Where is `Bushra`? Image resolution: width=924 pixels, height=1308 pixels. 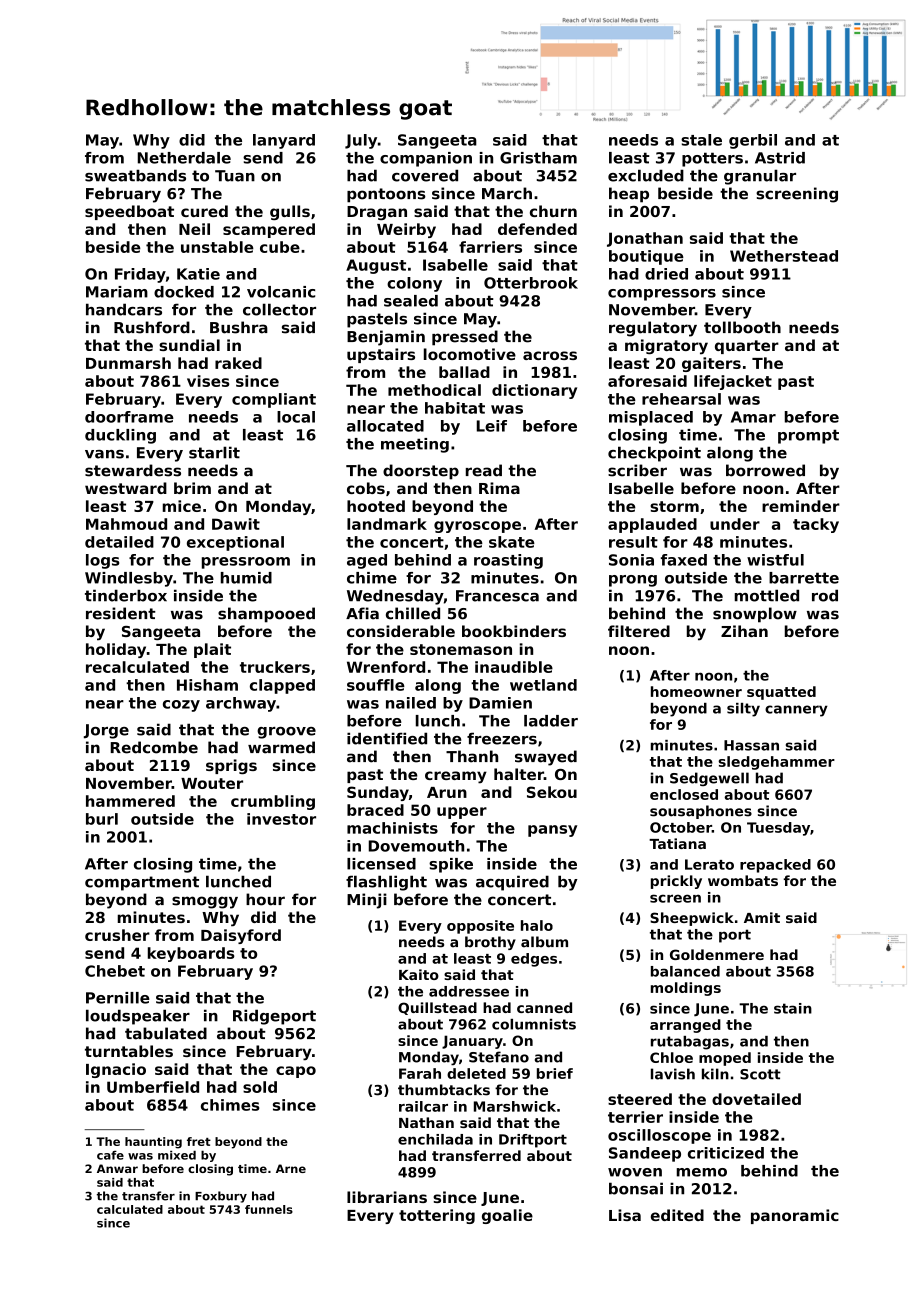 Bushra is located at coordinates (239, 327).
